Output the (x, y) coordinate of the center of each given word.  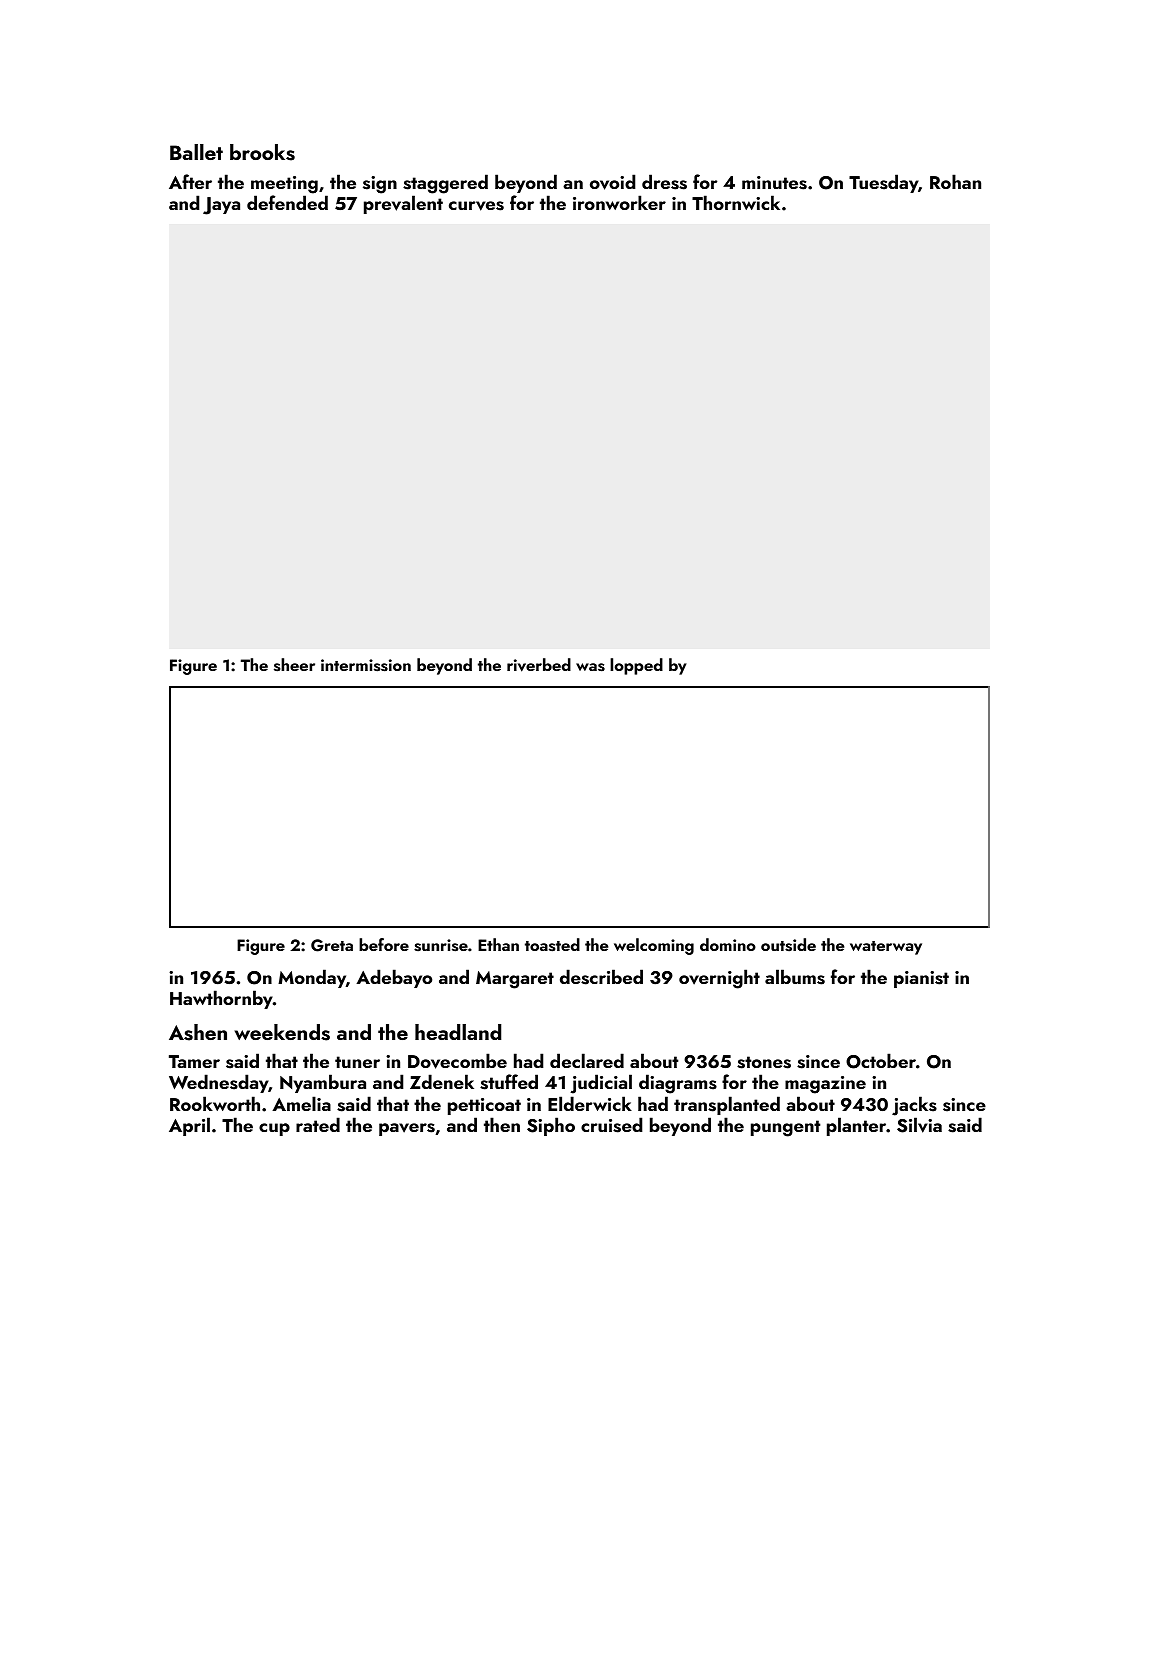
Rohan (955, 181)
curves (476, 206)
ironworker (619, 202)
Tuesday (883, 183)
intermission (366, 665)
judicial (601, 1084)
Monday (312, 978)
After (190, 181)
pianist (921, 979)
